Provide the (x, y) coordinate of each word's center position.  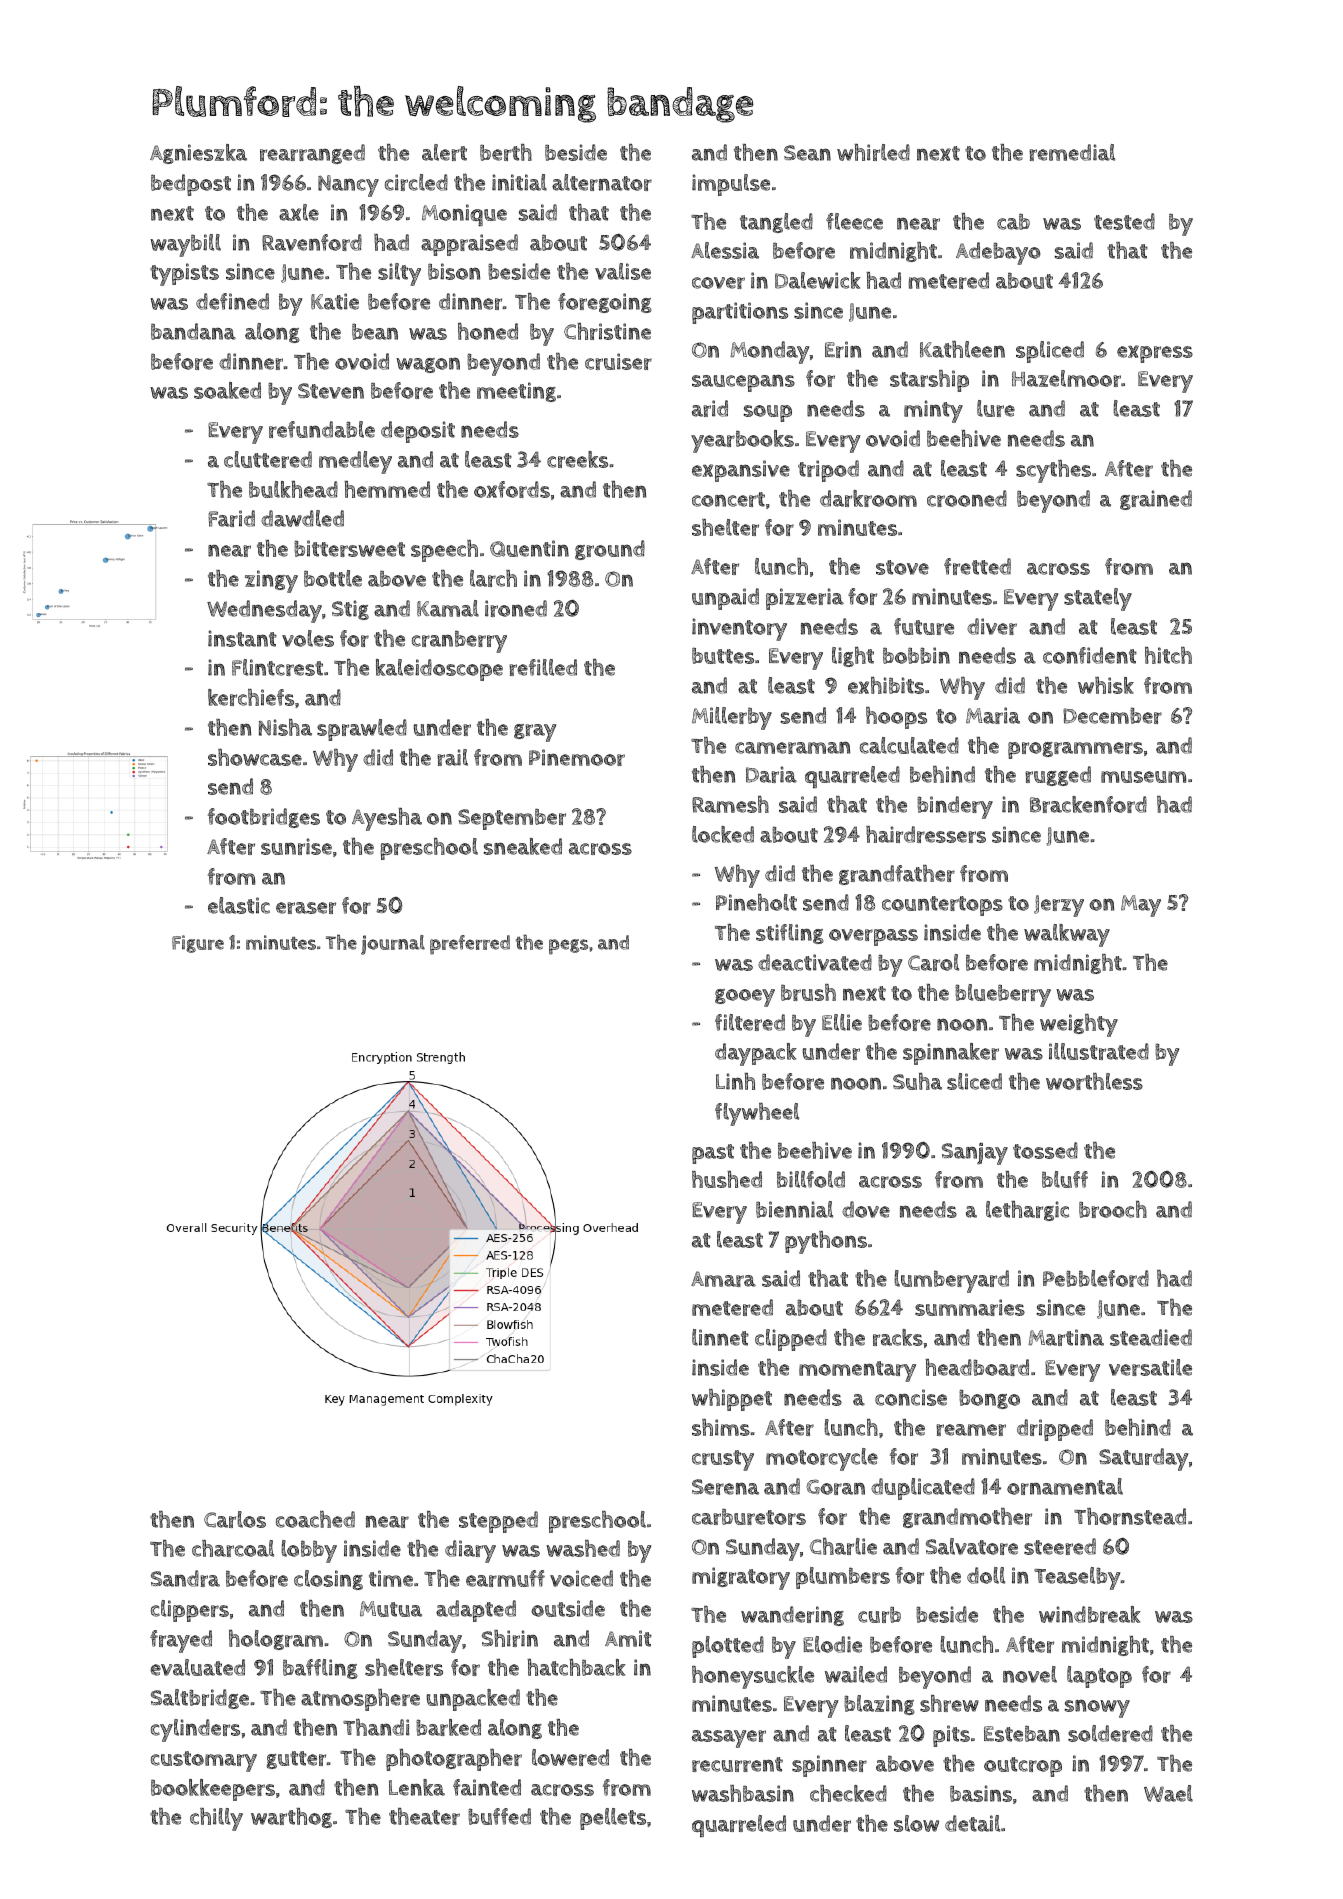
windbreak (1090, 1614)
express (1155, 354)
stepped (498, 1522)
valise (623, 271)
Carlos (235, 1519)
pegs (568, 947)
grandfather (897, 875)
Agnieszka (198, 154)
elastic (239, 905)
